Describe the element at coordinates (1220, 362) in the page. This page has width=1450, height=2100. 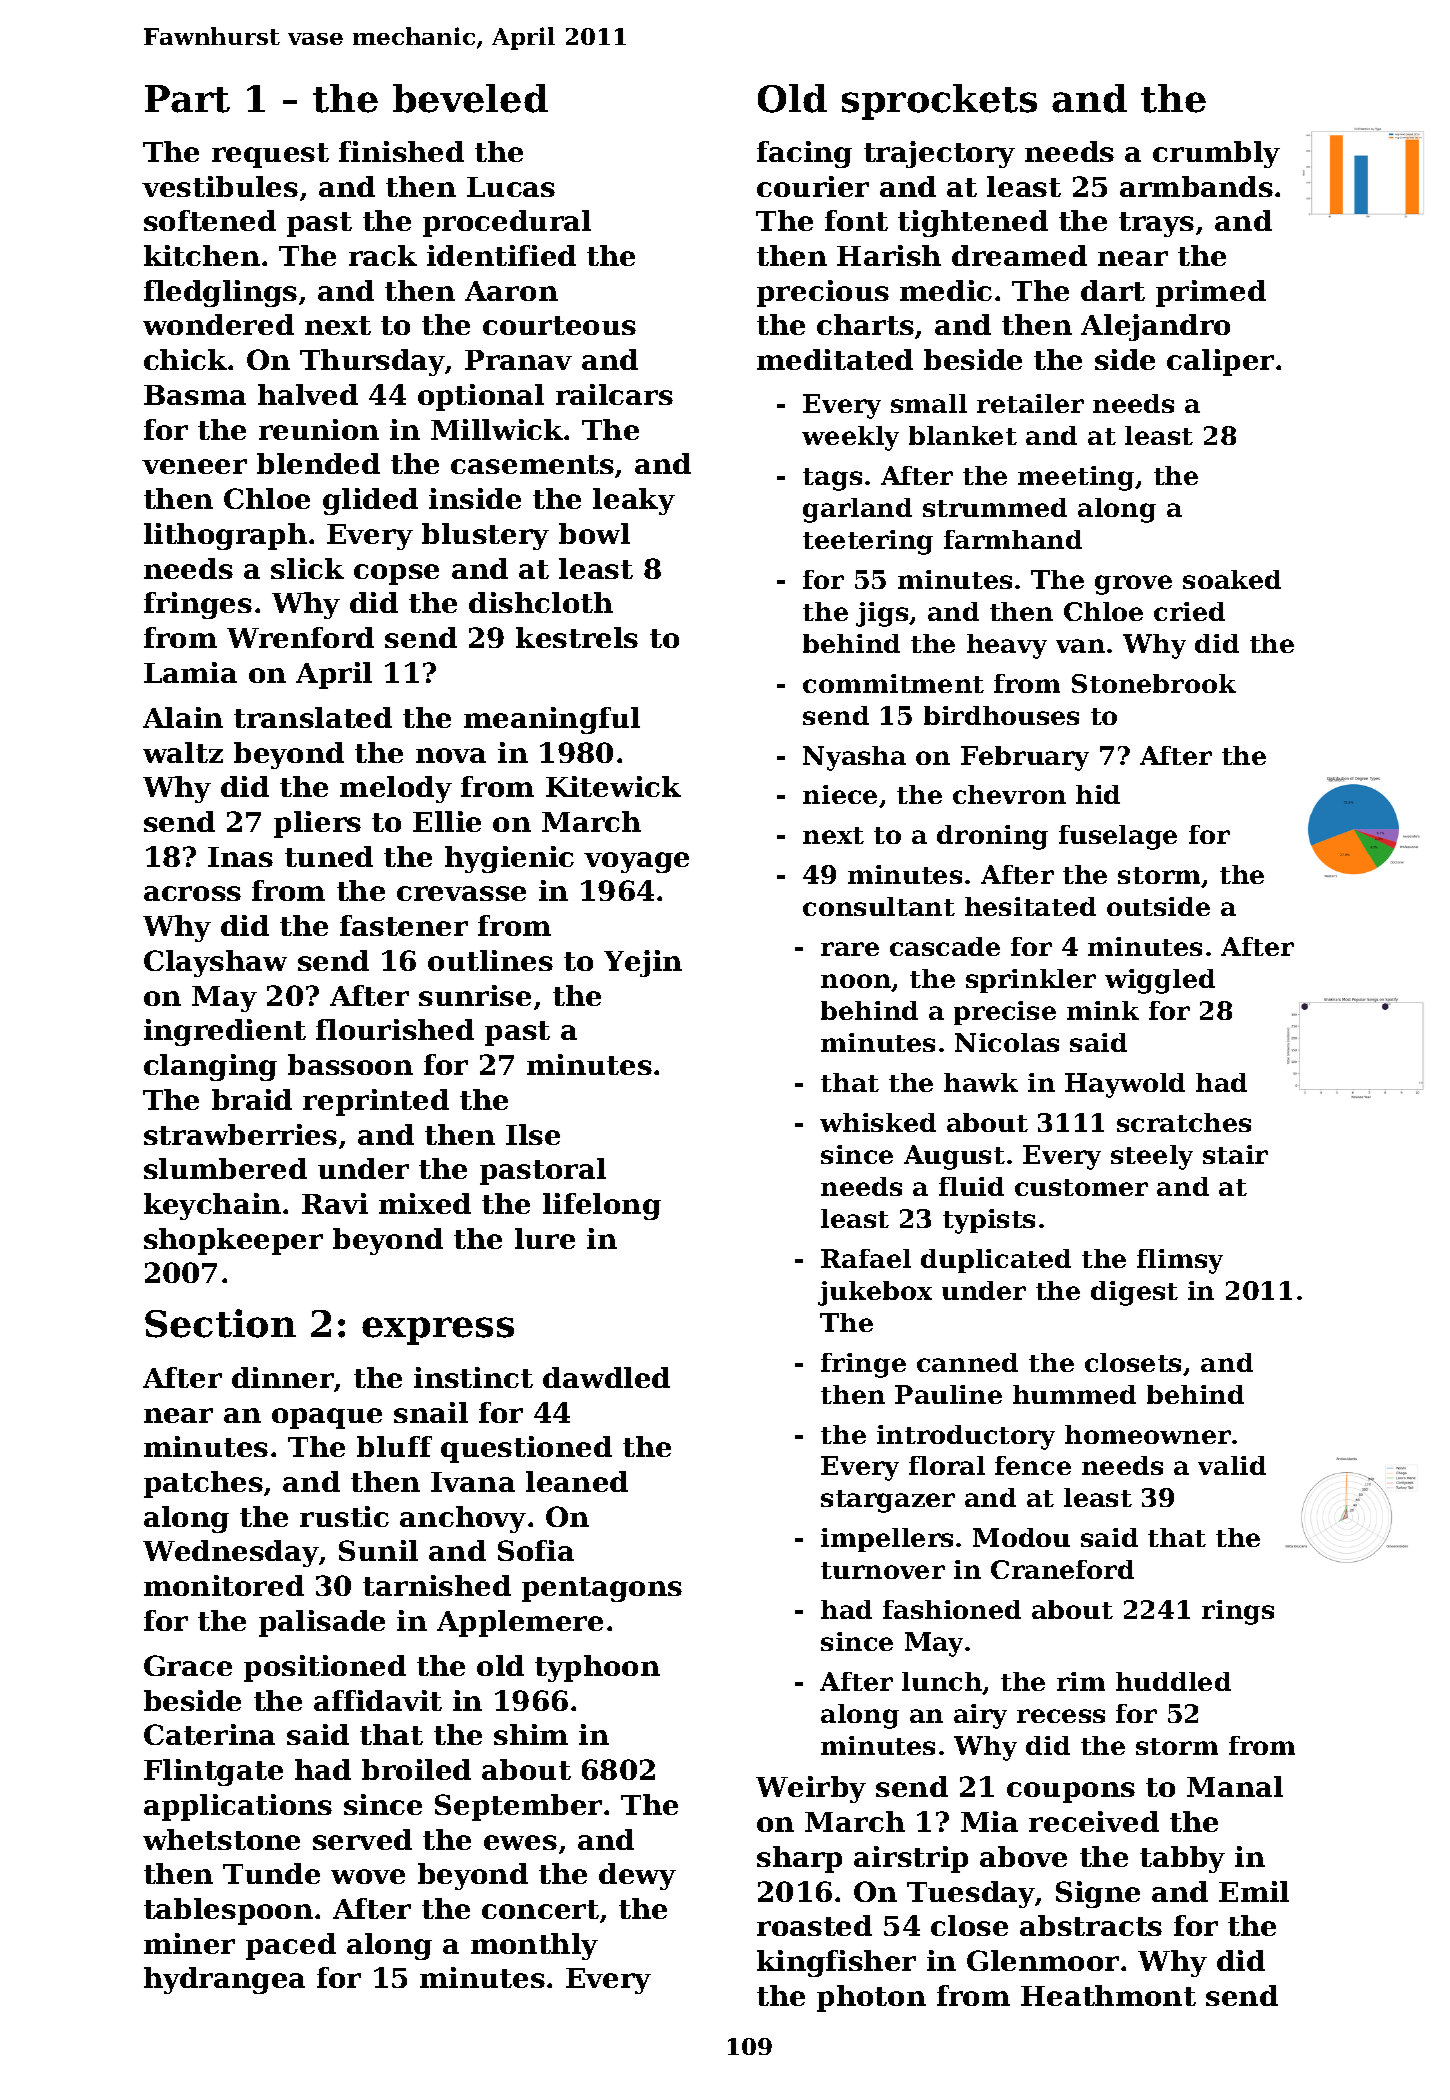
I see `caliper` at that location.
